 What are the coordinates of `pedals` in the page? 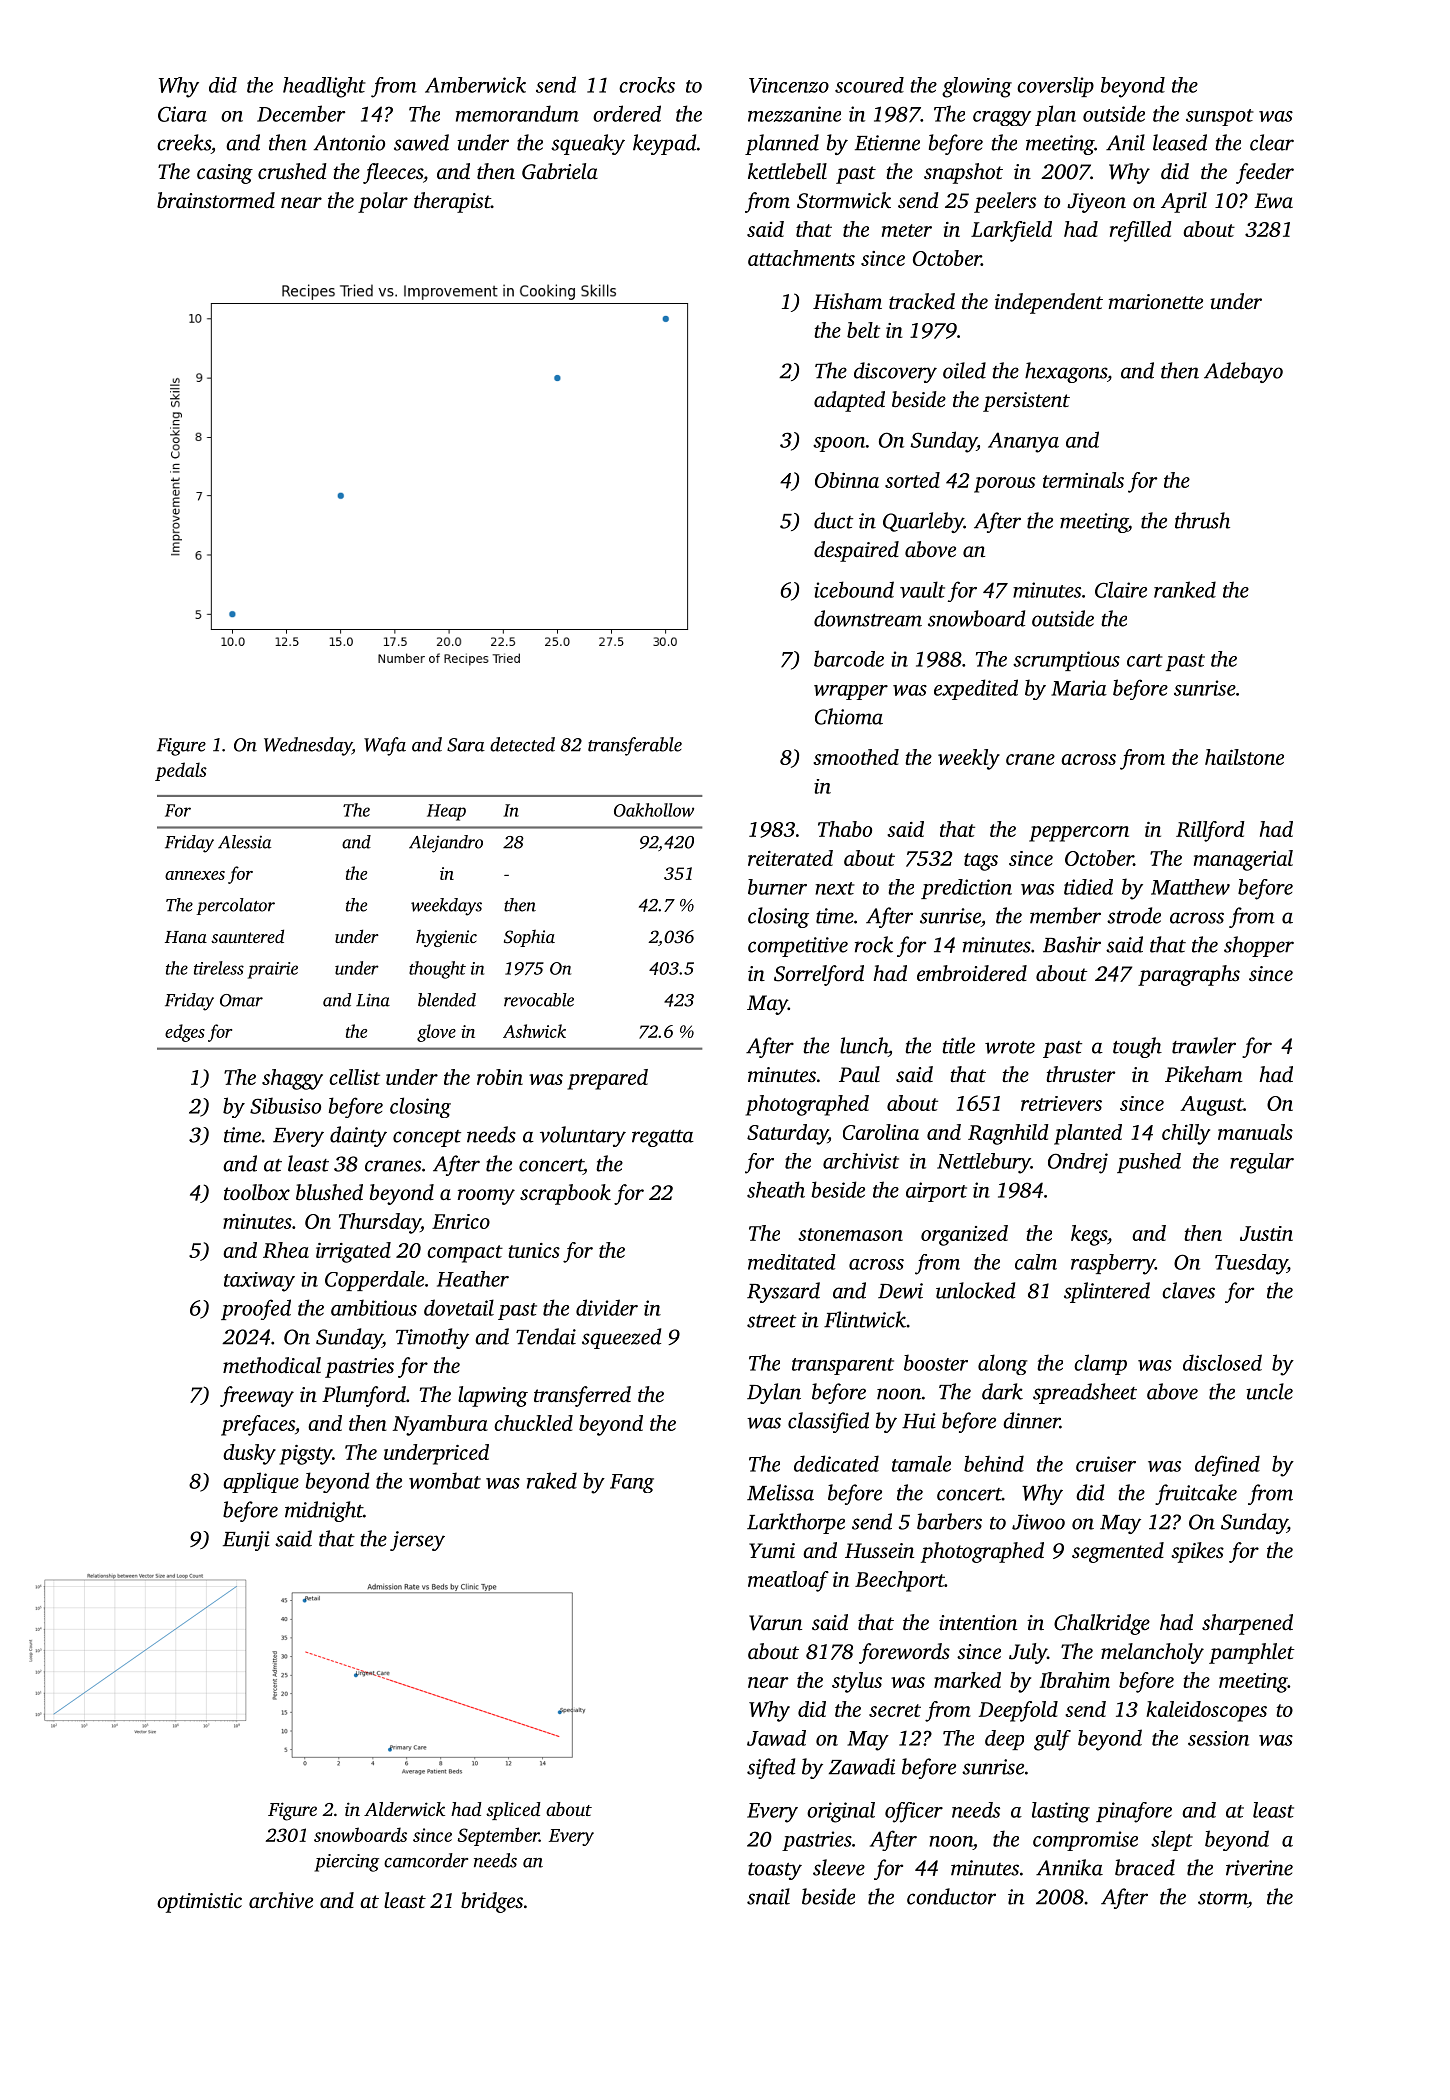 It's located at (181, 771).
